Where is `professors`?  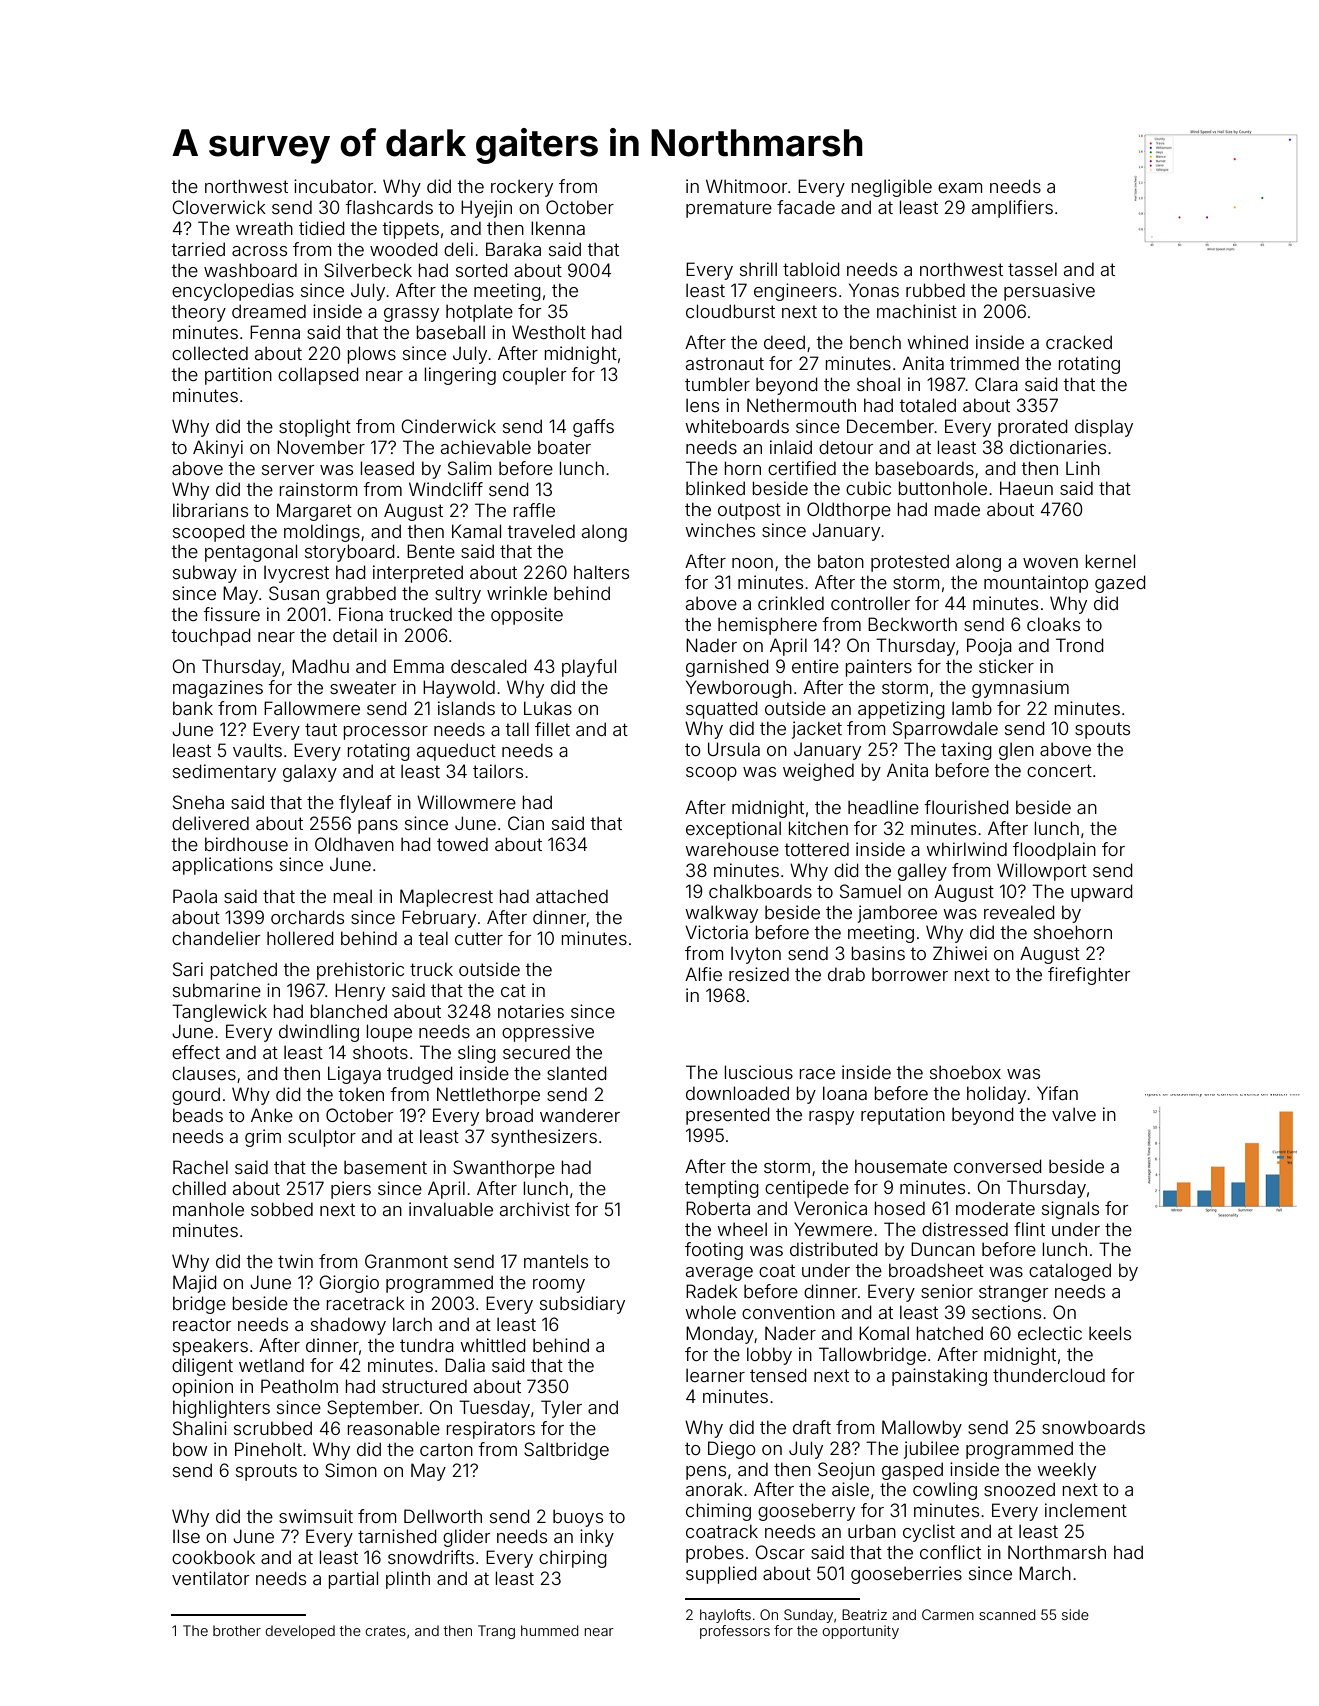 professors is located at coordinates (735, 1632).
